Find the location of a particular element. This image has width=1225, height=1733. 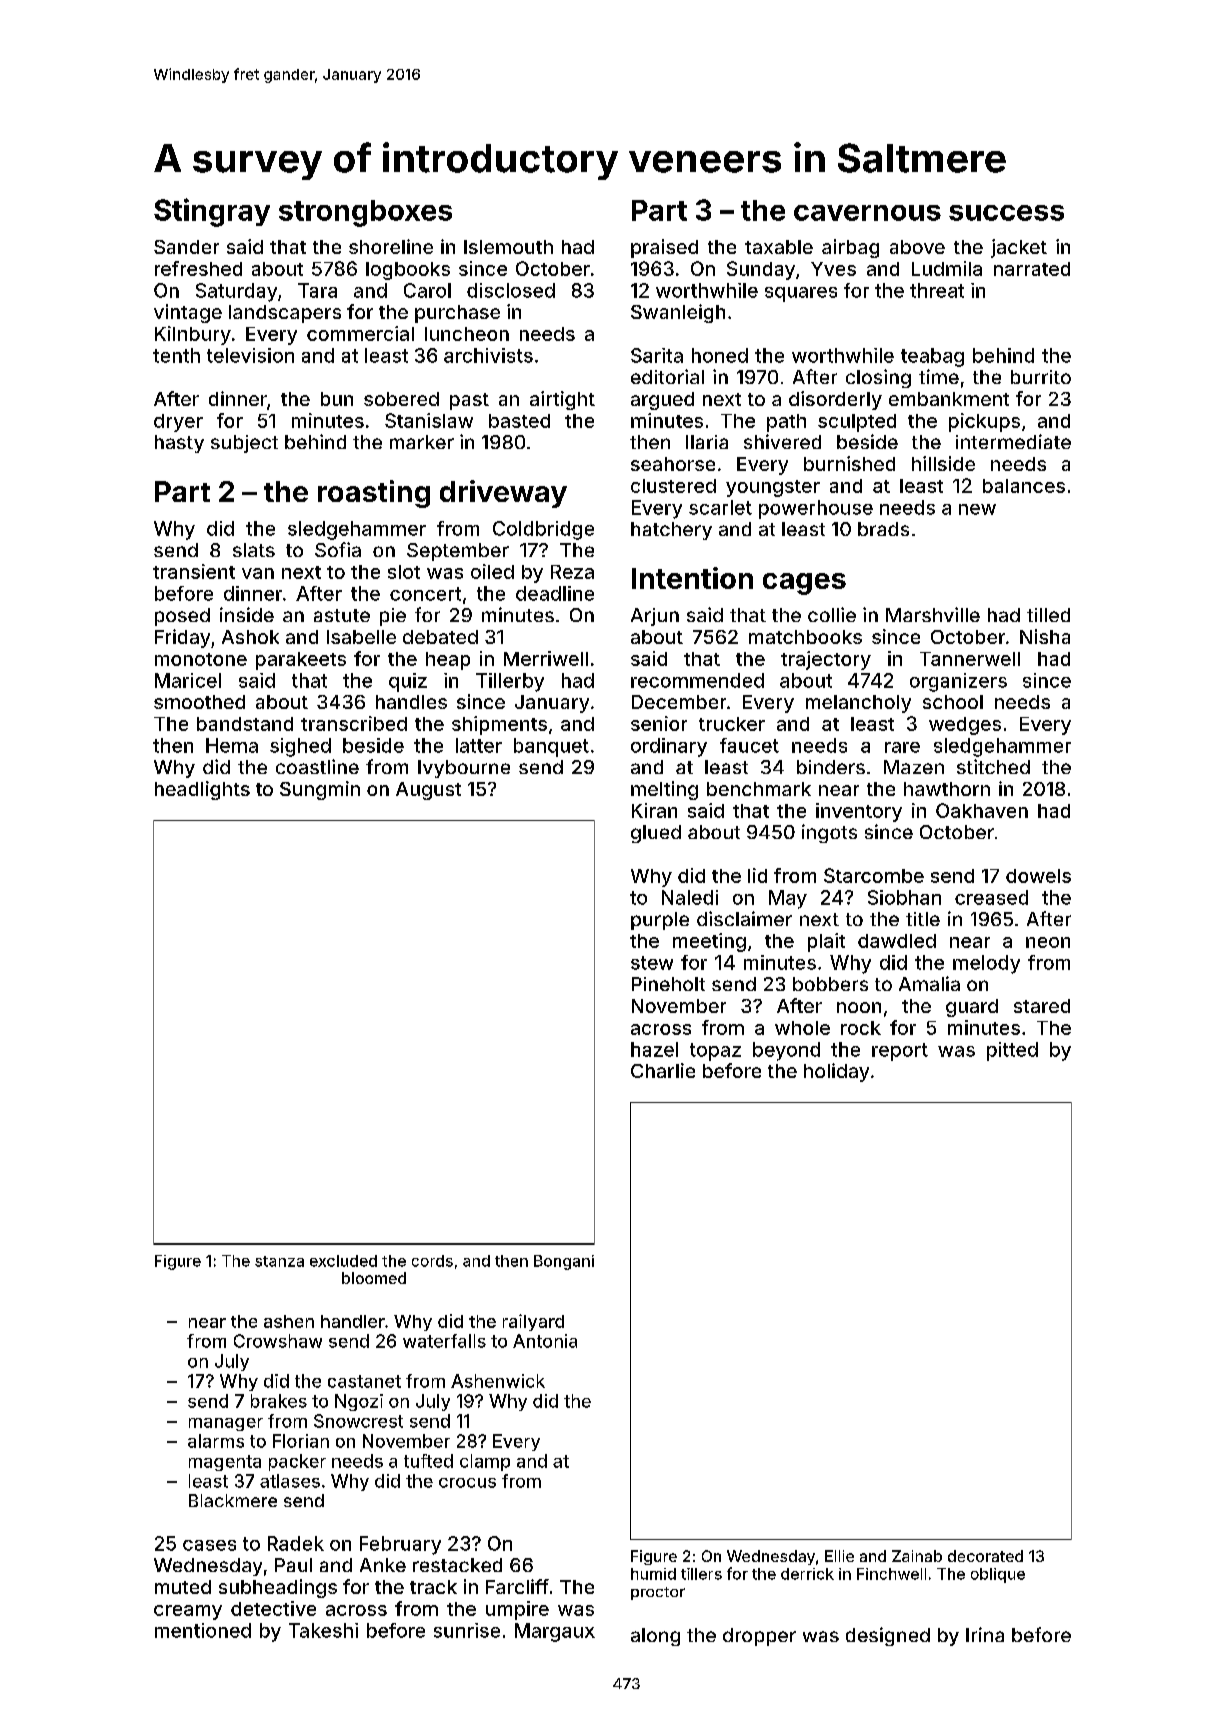

Sander is located at coordinates (186, 247).
